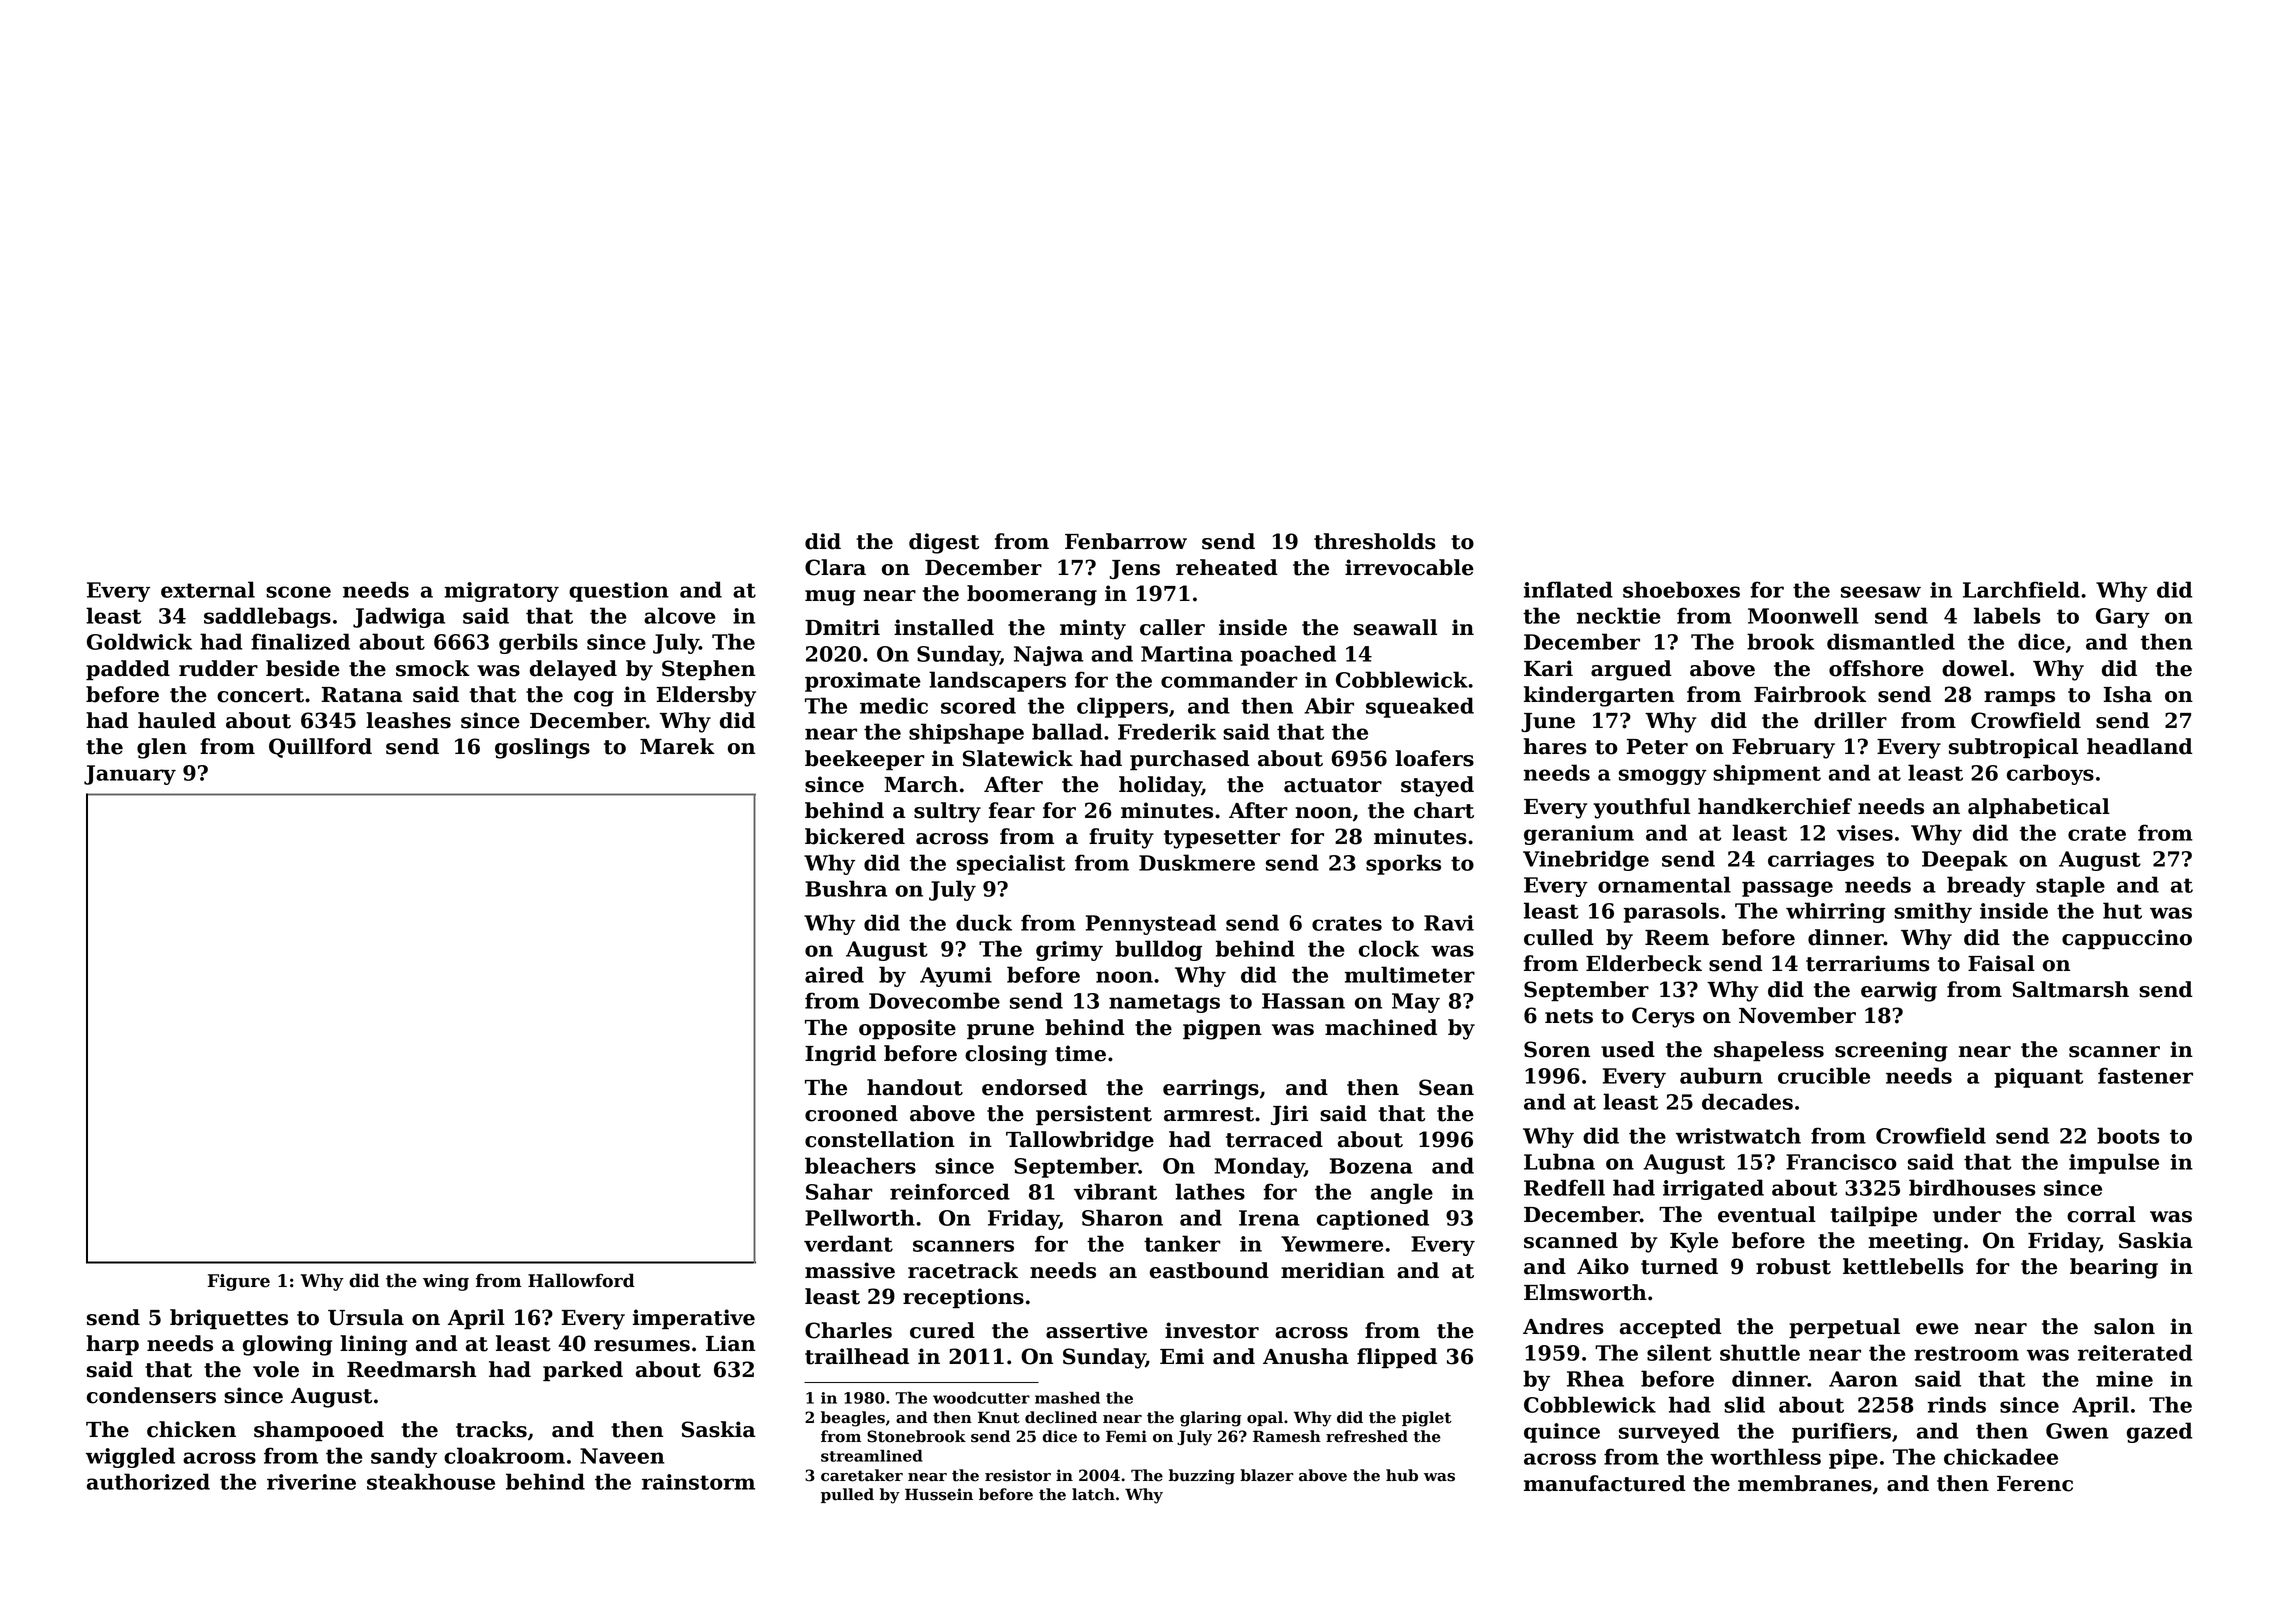 This document has width=2279, height=1611. What do you see at coordinates (860, 1217) in the document?
I see `Pellworth` at bounding box center [860, 1217].
